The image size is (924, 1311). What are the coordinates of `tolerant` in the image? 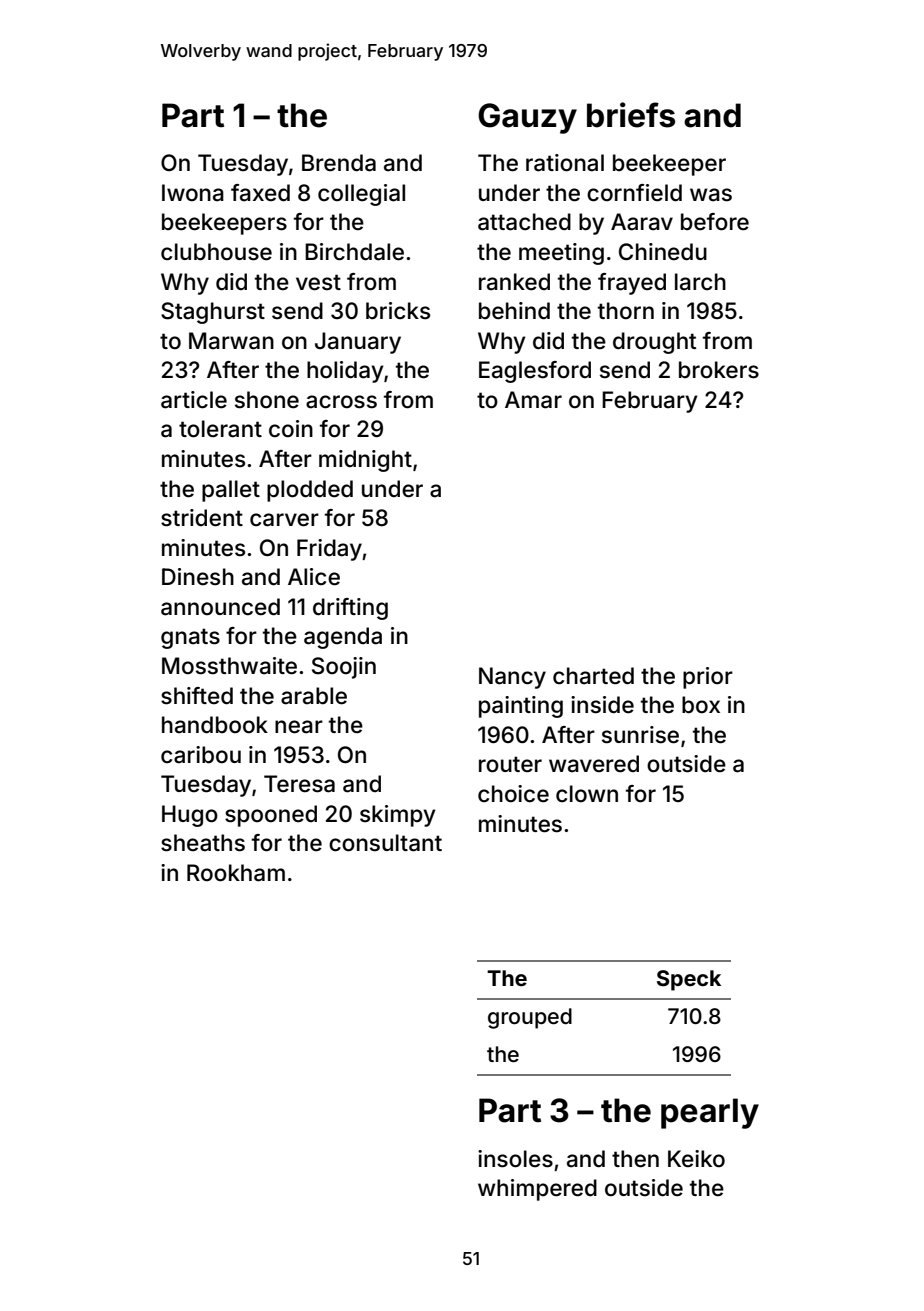 It's located at (220, 429).
